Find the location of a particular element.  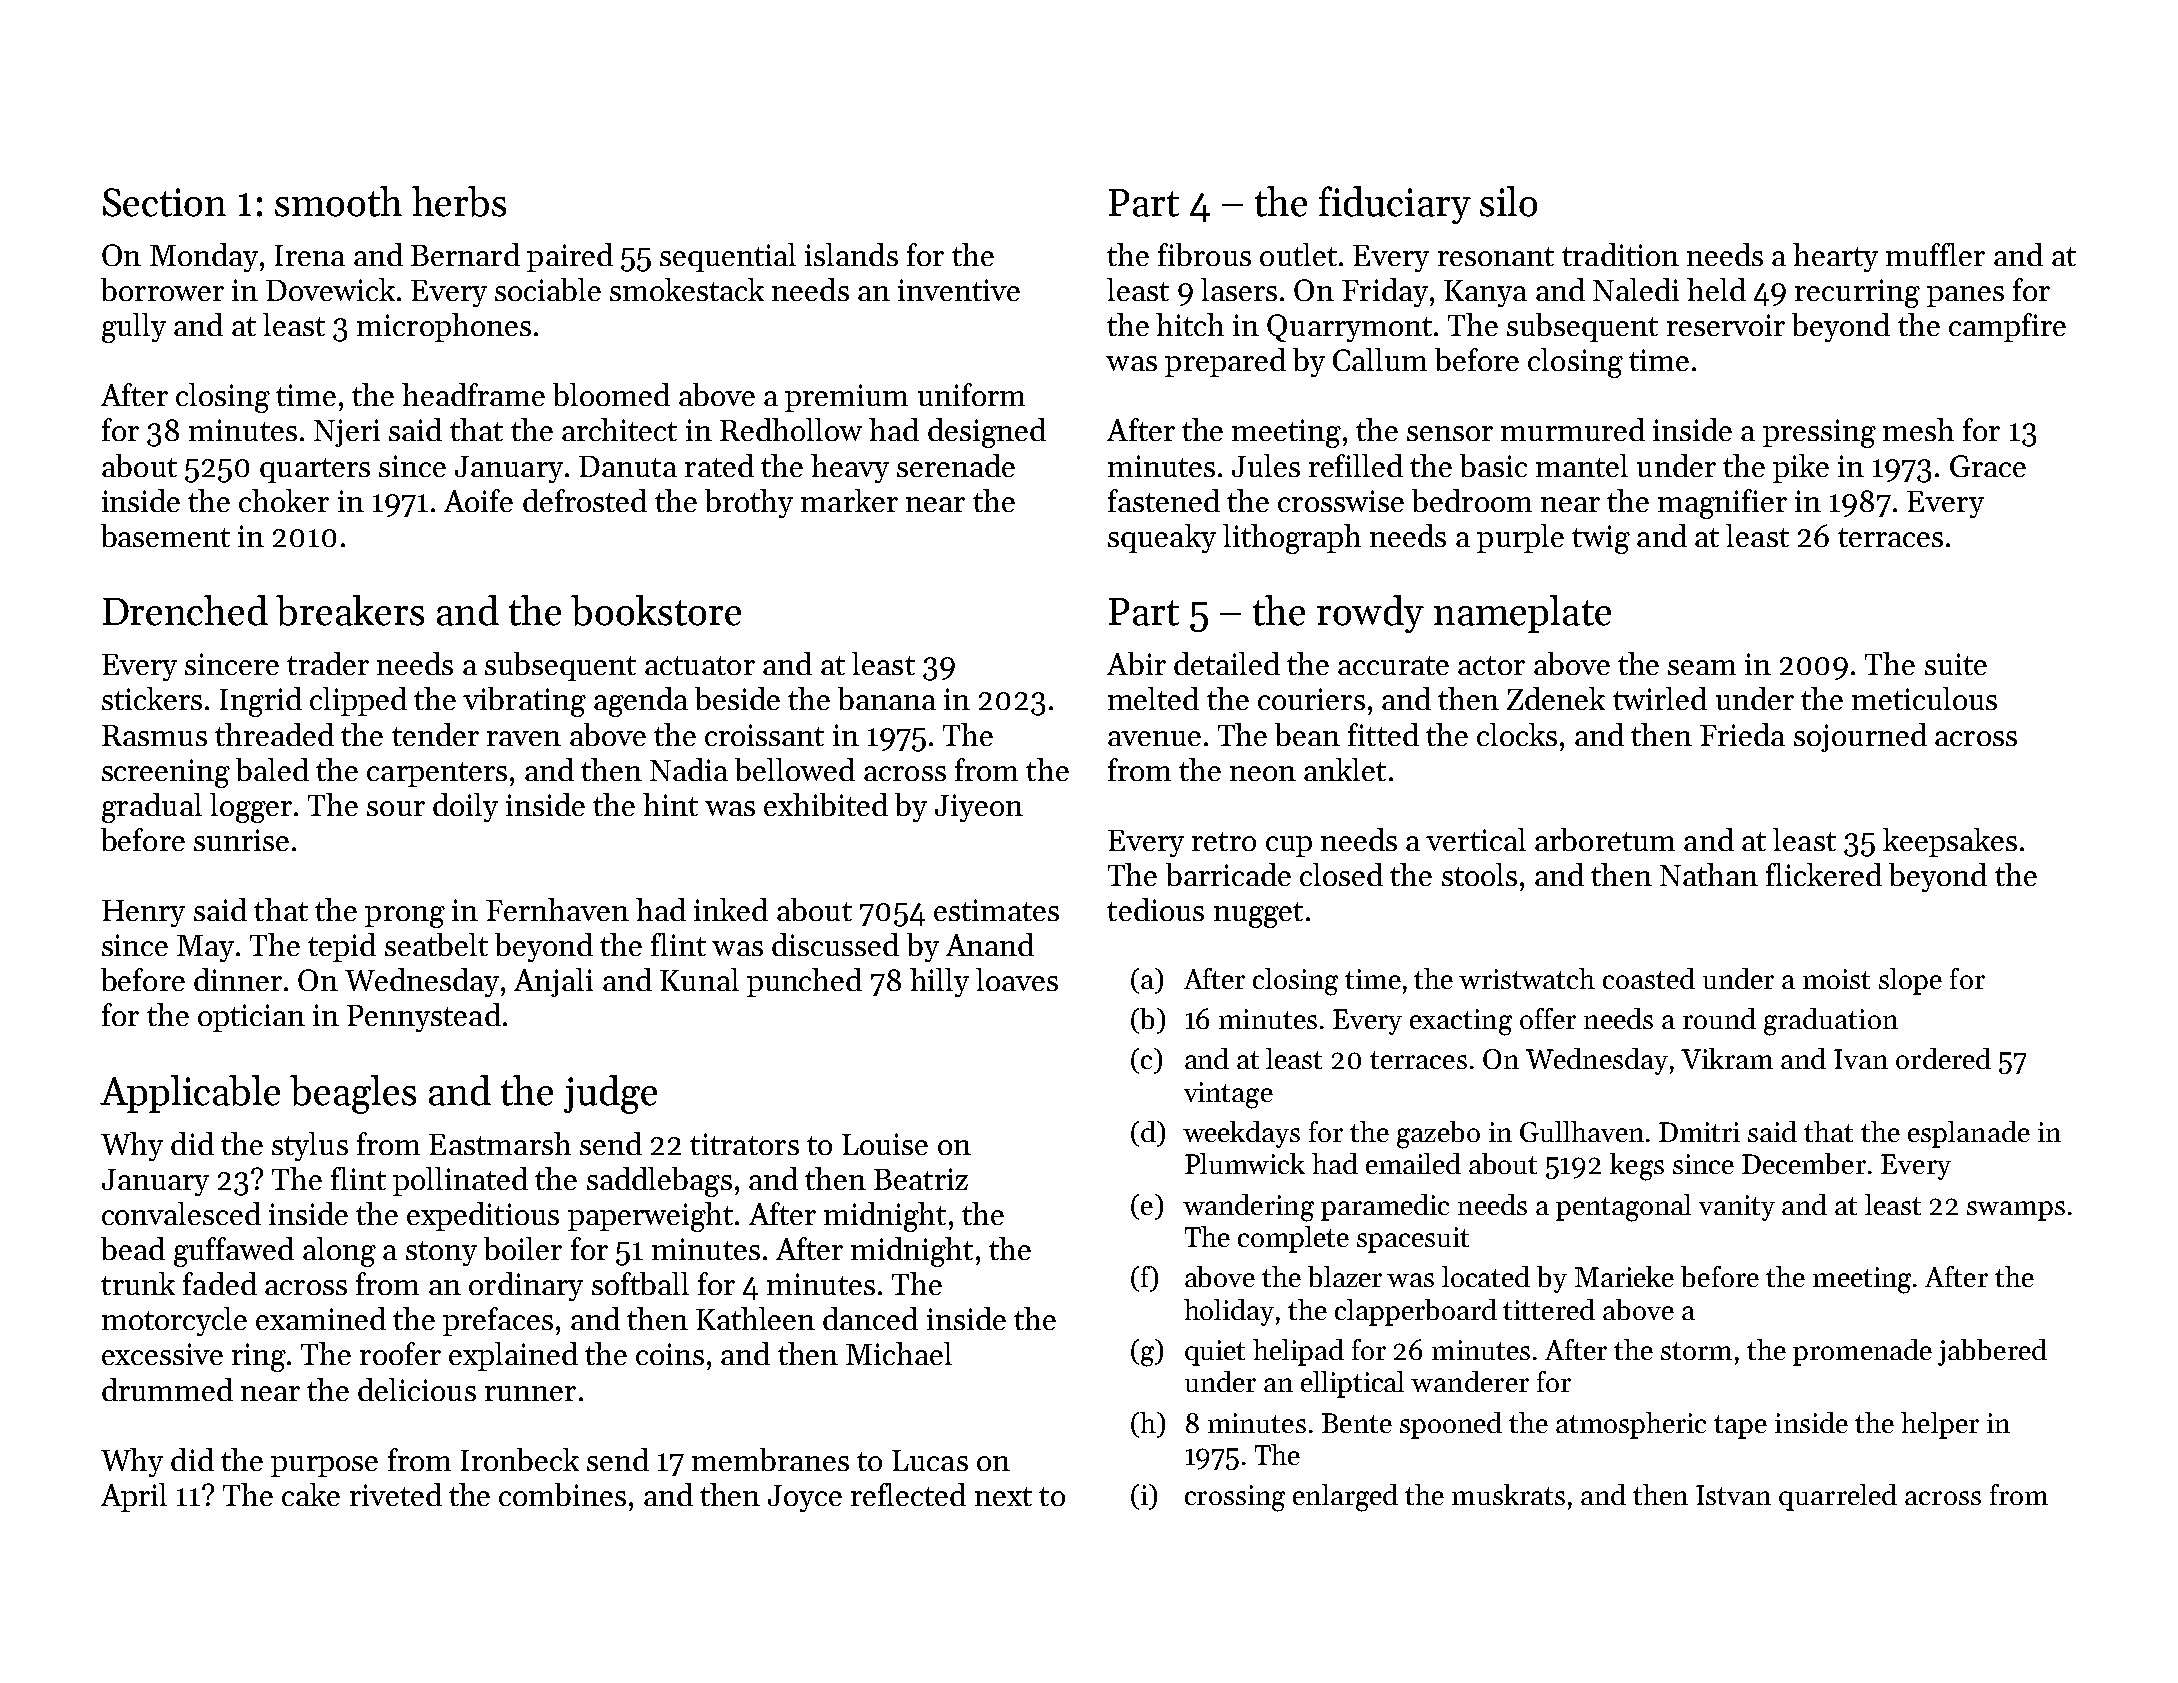

herbs is located at coordinates (459, 201).
